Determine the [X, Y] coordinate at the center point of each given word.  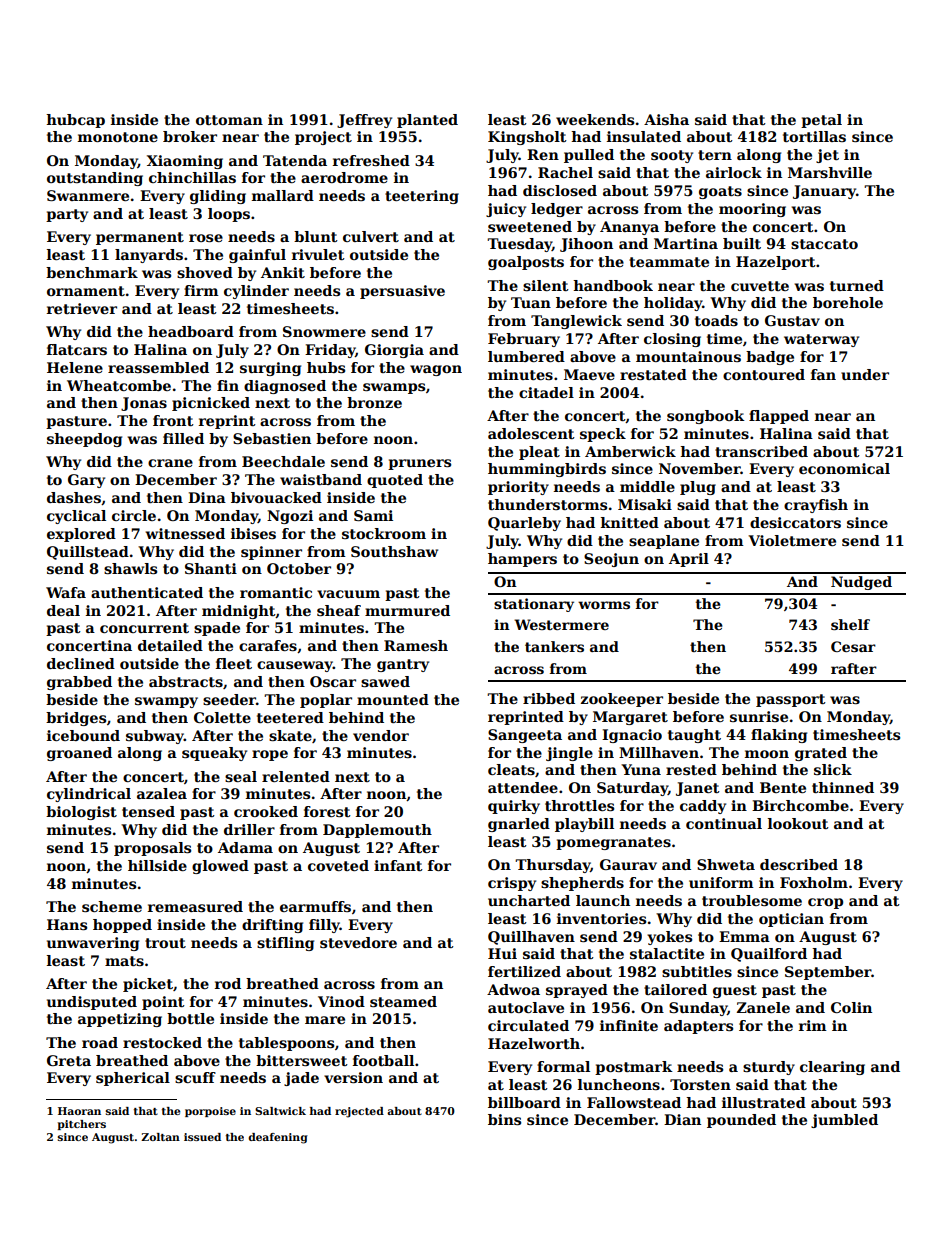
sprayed [577, 991]
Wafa [66, 592]
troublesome [752, 900]
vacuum [348, 594]
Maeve [589, 374]
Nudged [861, 583]
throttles [579, 805]
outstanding [95, 179]
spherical [133, 1079]
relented [296, 776]
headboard [191, 331]
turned [857, 285]
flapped [779, 417]
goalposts [526, 263]
